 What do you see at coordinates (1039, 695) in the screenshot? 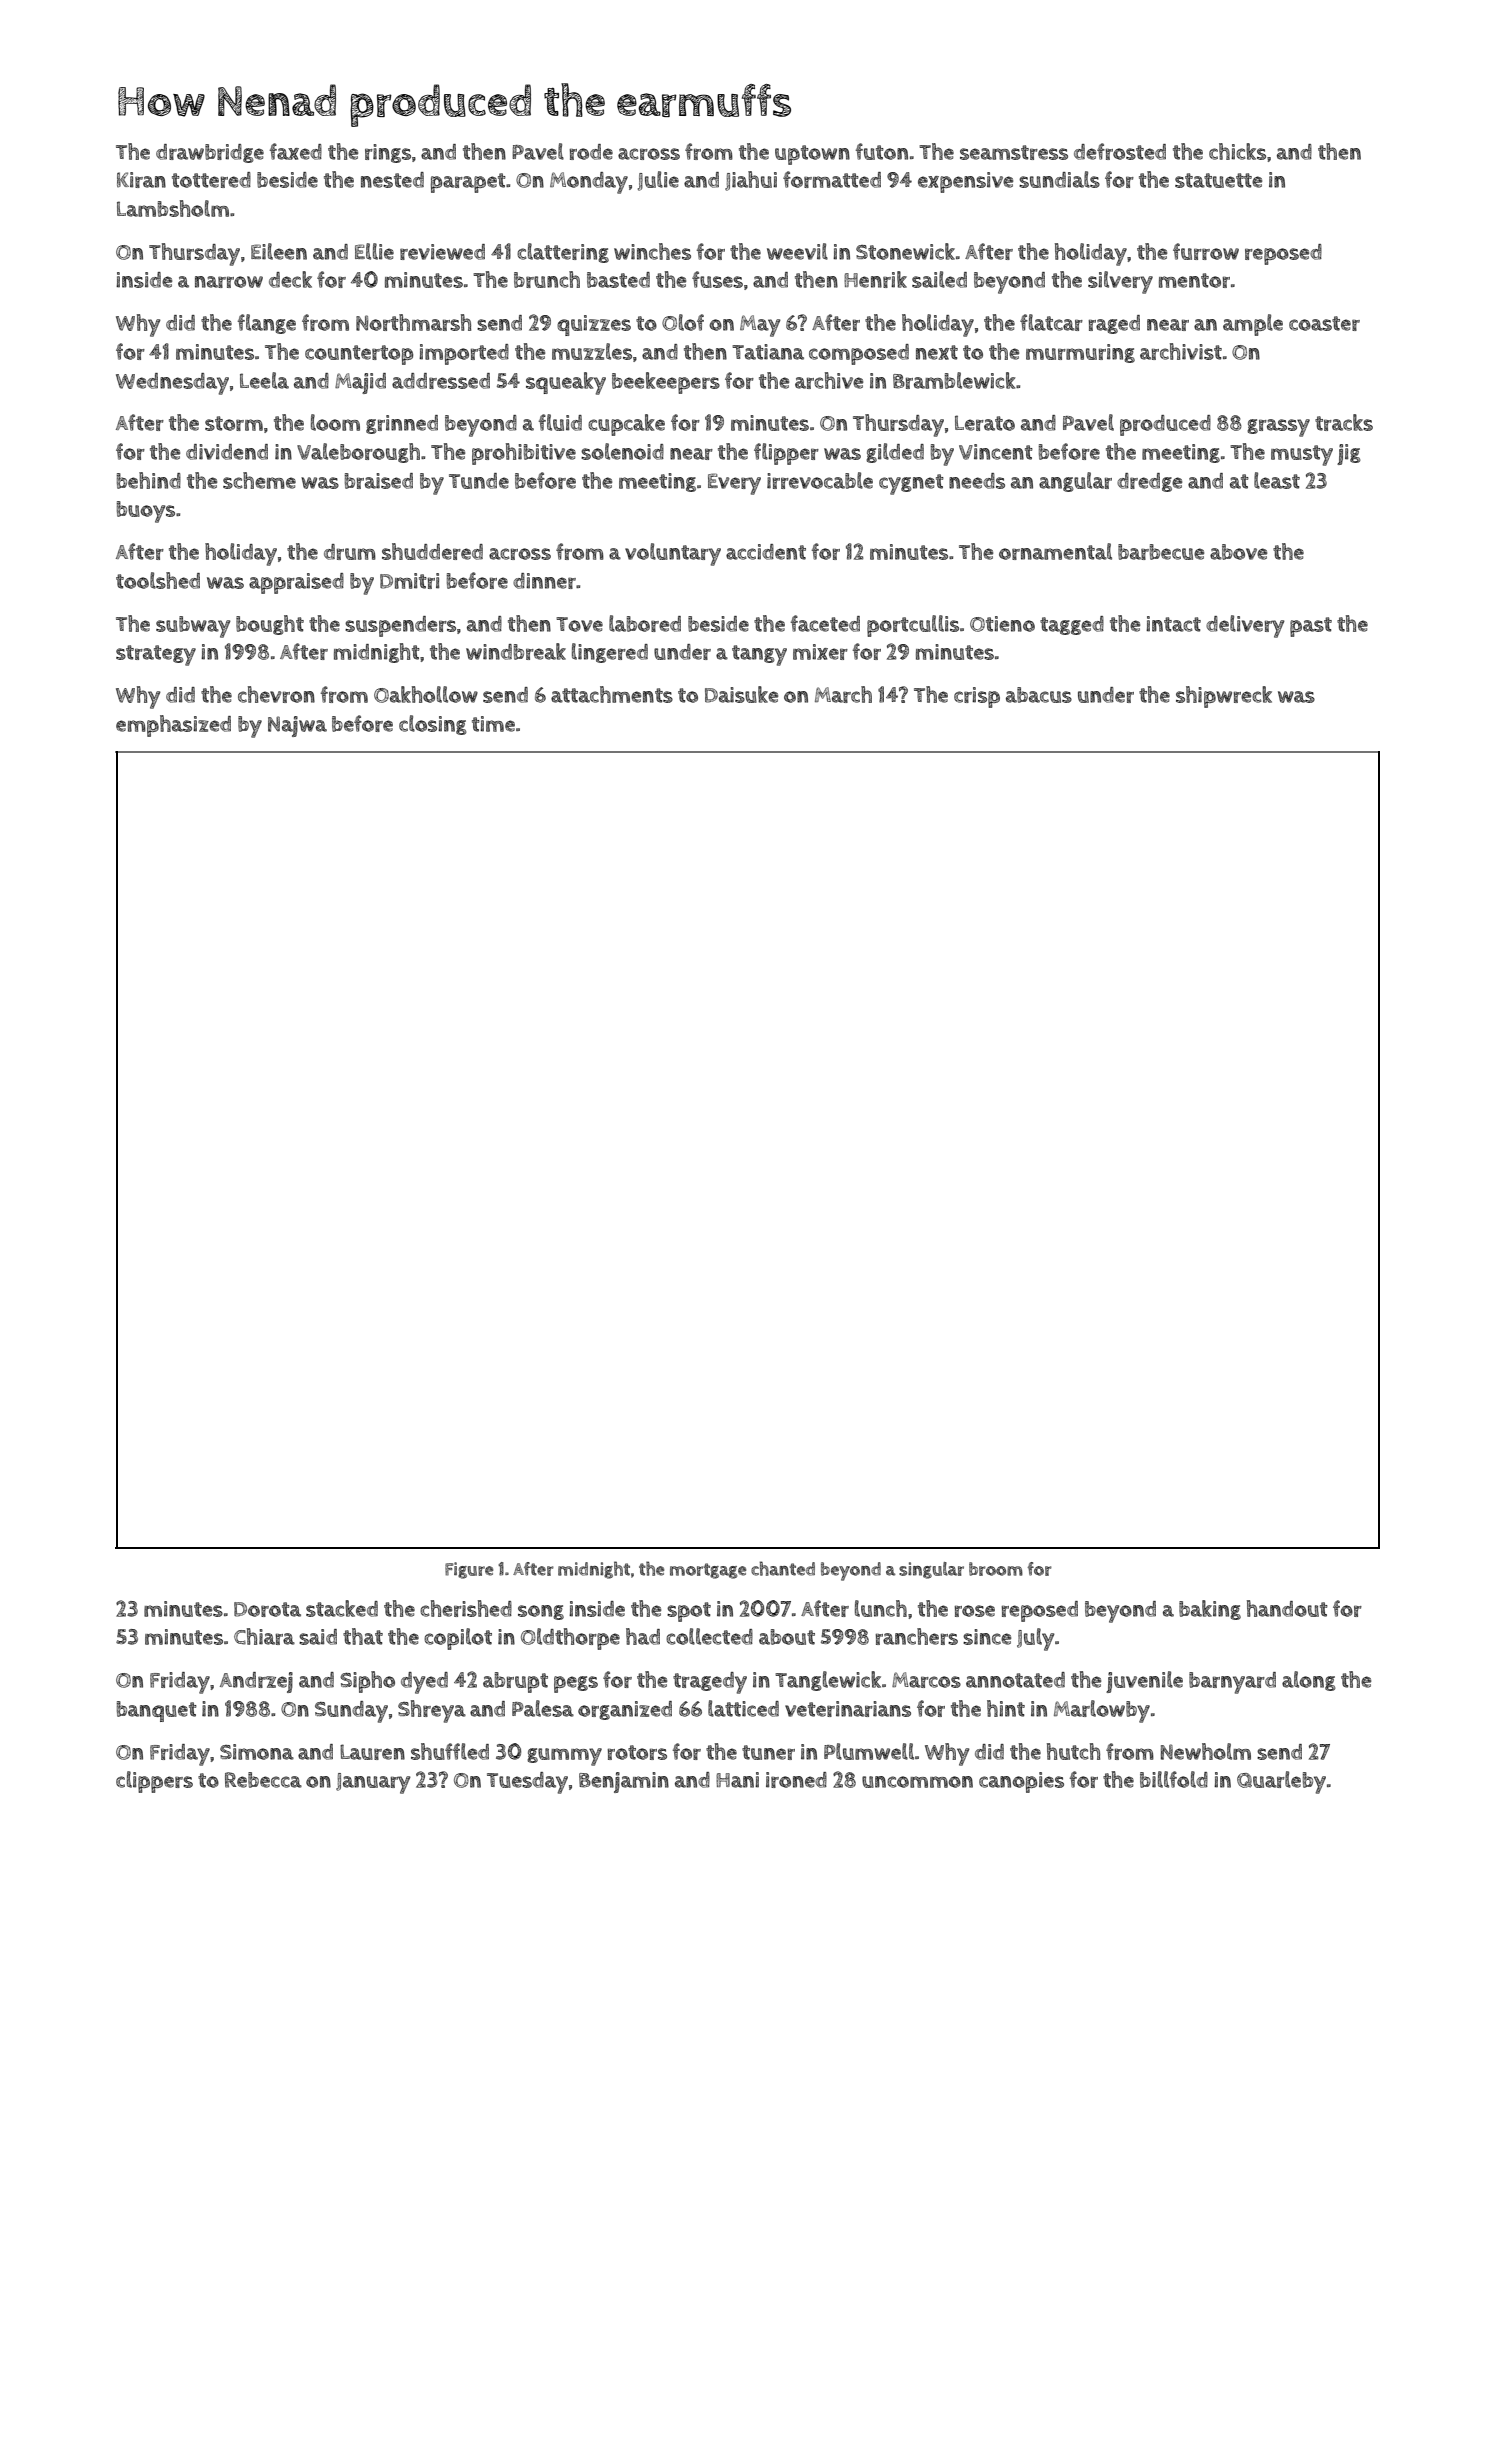
I see `abacus` at bounding box center [1039, 695].
